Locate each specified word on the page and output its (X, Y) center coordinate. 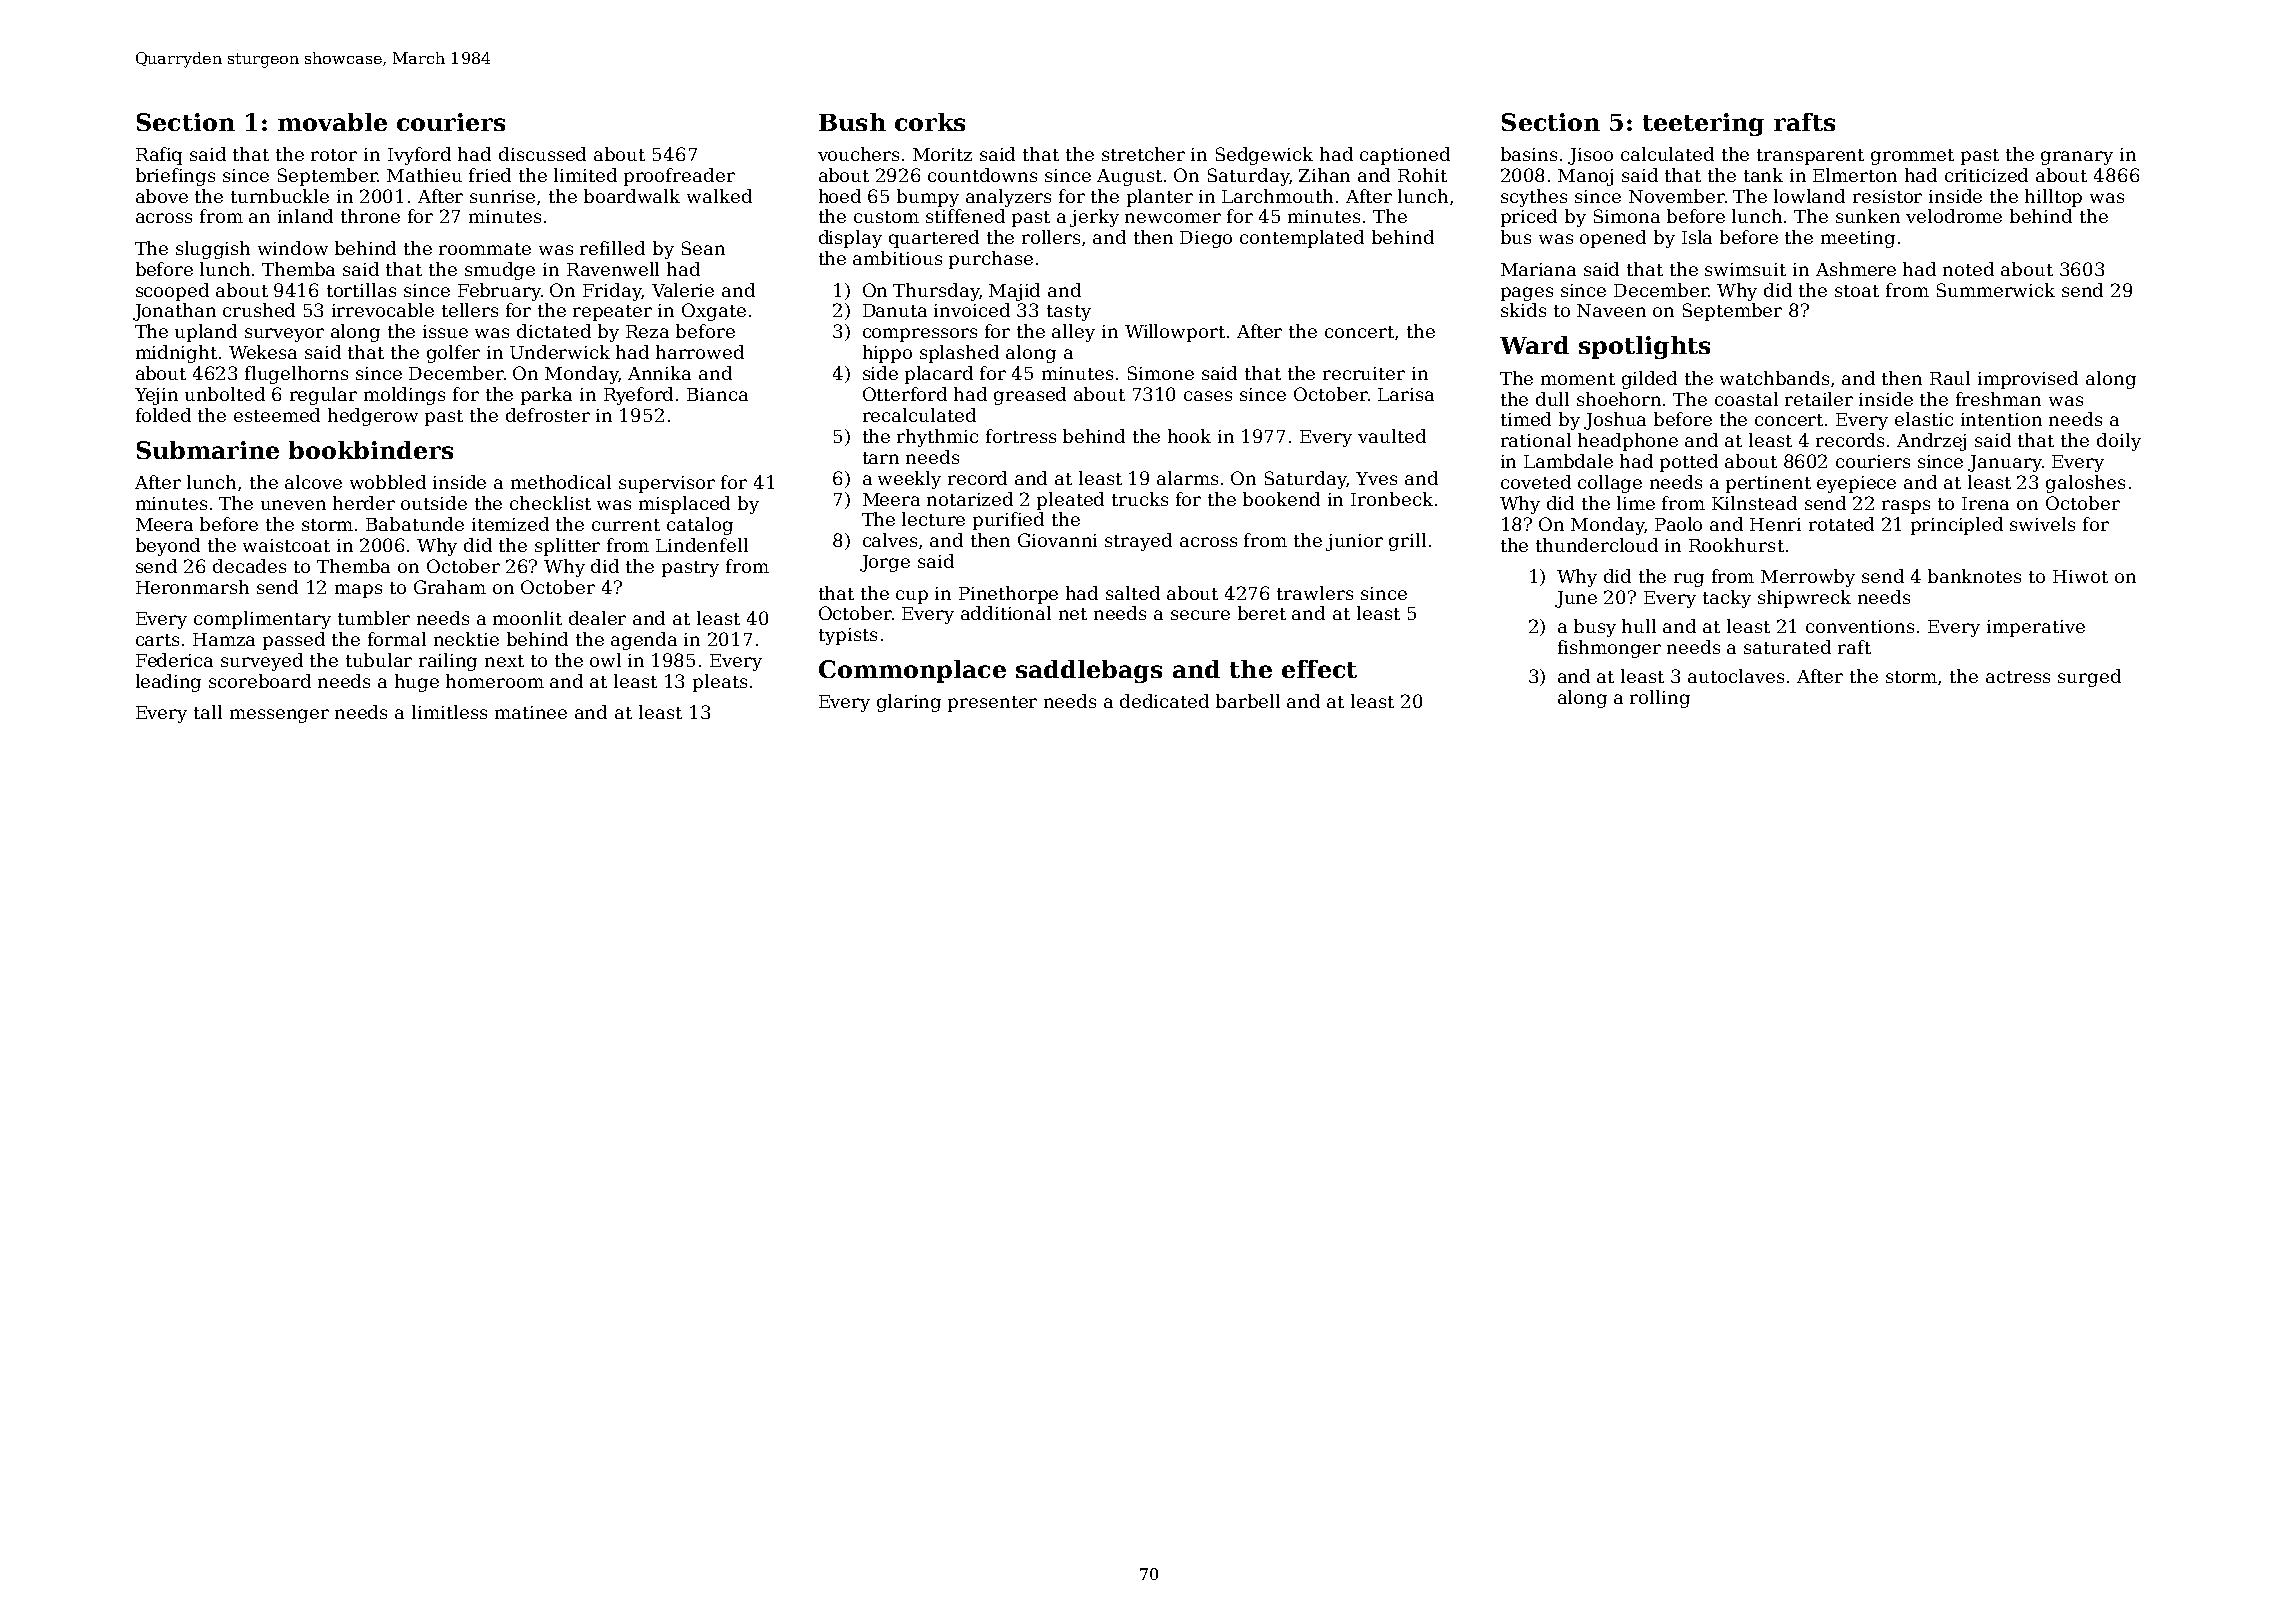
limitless (449, 712)
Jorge (885, 563)
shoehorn (1619, 399)
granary (2077, 158)
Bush (852, 122)
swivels (2042, 524)
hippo (887, 354)
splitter (567, 547)
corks (930, 122)
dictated (554, 331)
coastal (1746, 399)
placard (939, 375)
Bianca (717, 394)
